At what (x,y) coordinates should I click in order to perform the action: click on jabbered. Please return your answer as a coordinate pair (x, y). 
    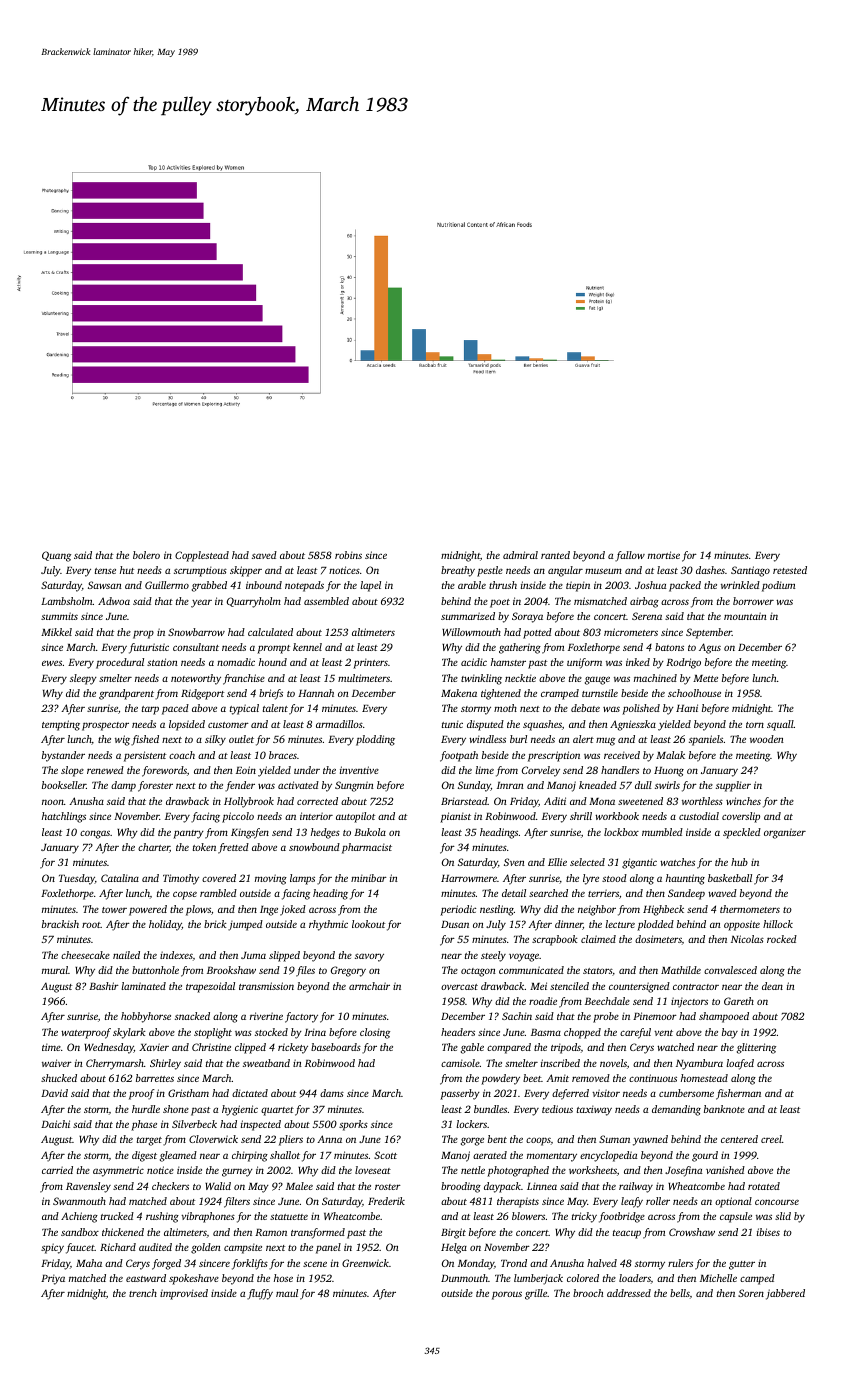
    Looking at the image, I should click on (785, 1294).
